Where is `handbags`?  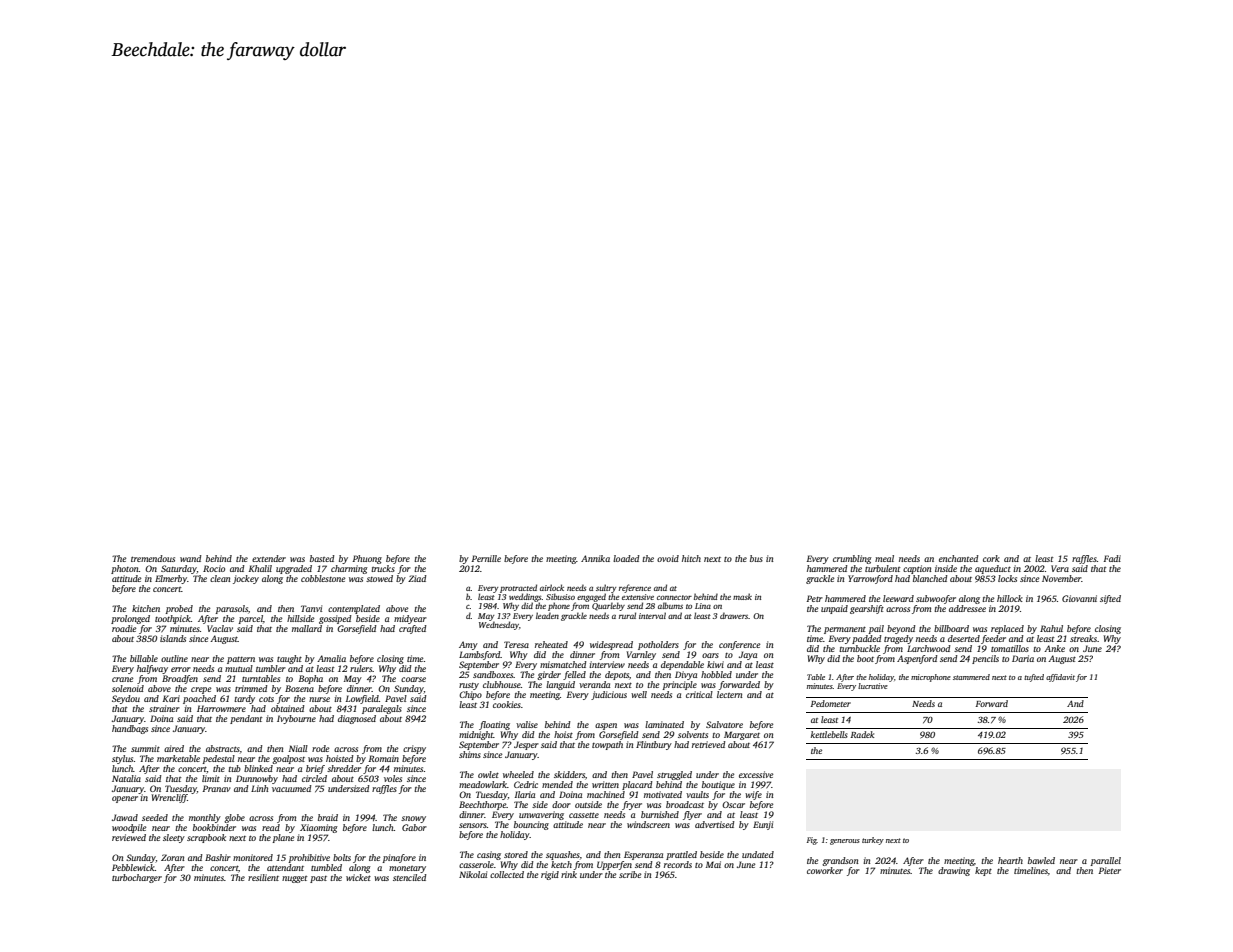
handbags is located at coordinates (130, 729).
